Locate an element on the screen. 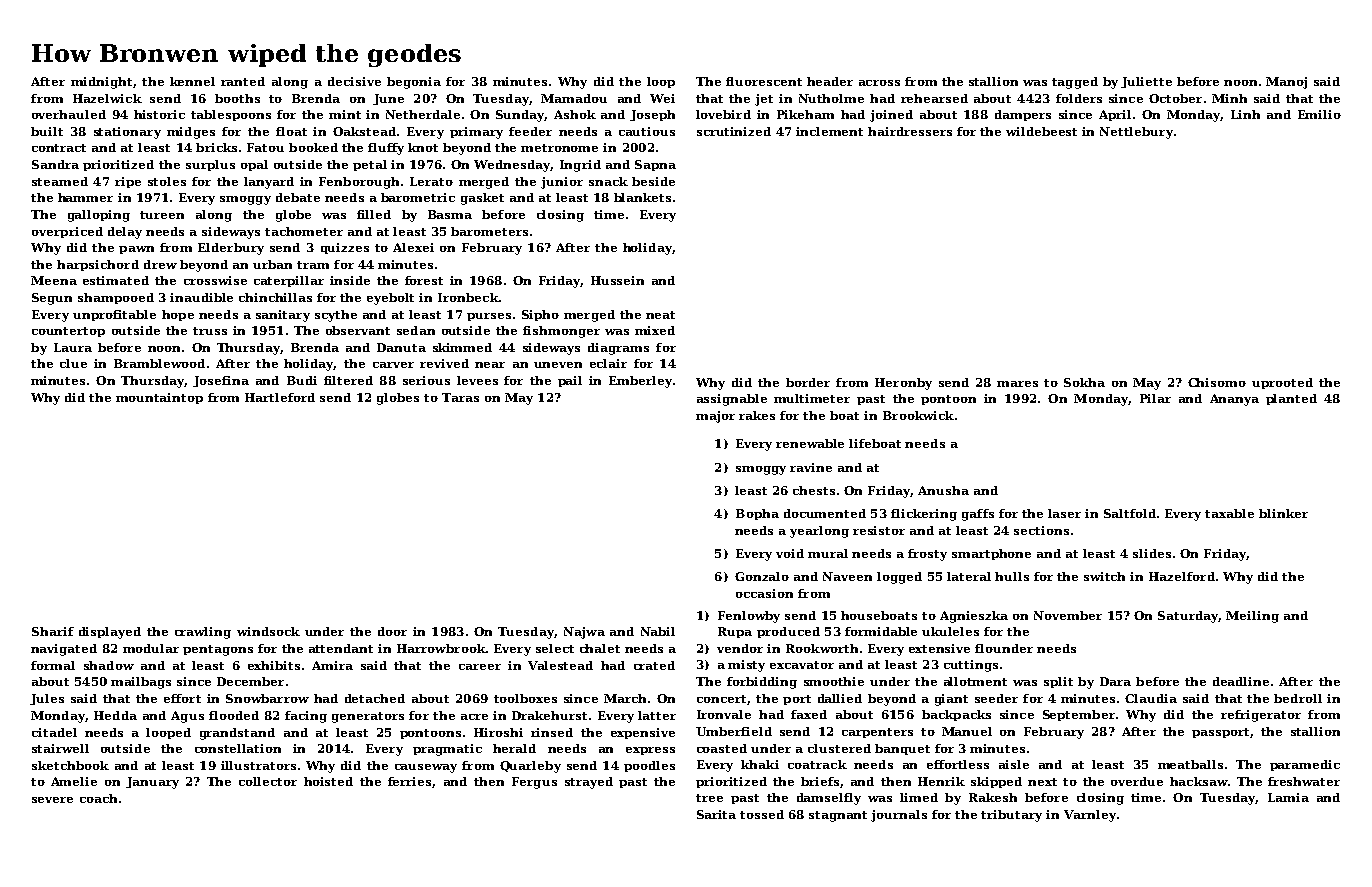  Juliette is located at coordinates (1146, 82).
